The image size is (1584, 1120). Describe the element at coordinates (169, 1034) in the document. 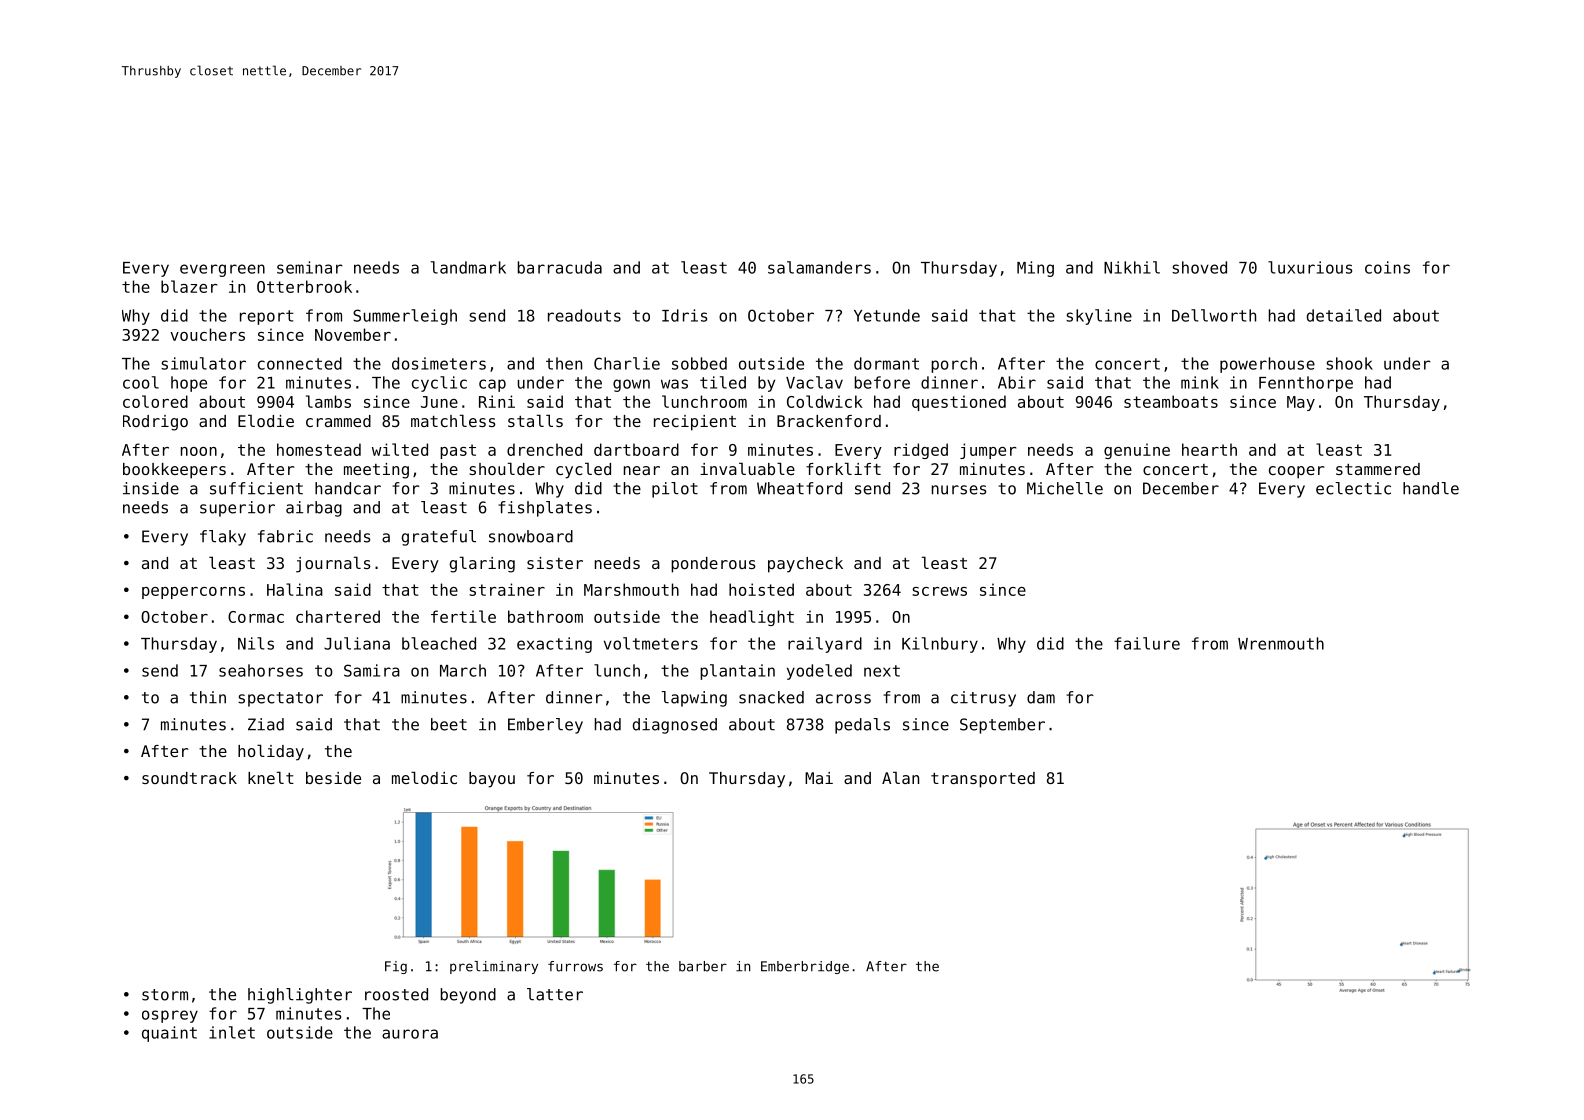

I see `quaint` at that location.
